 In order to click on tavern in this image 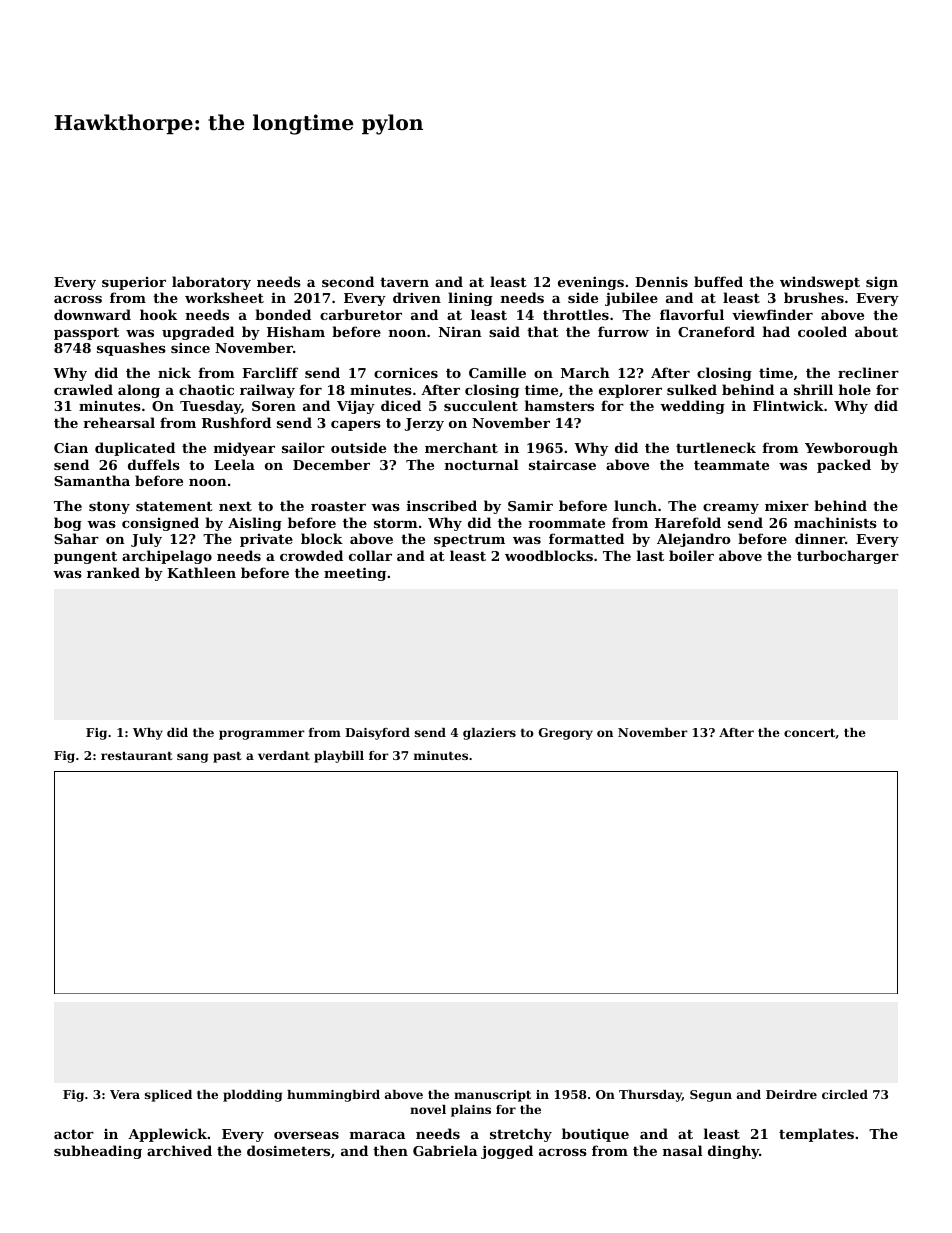, I will do `click(404, 282)`.
